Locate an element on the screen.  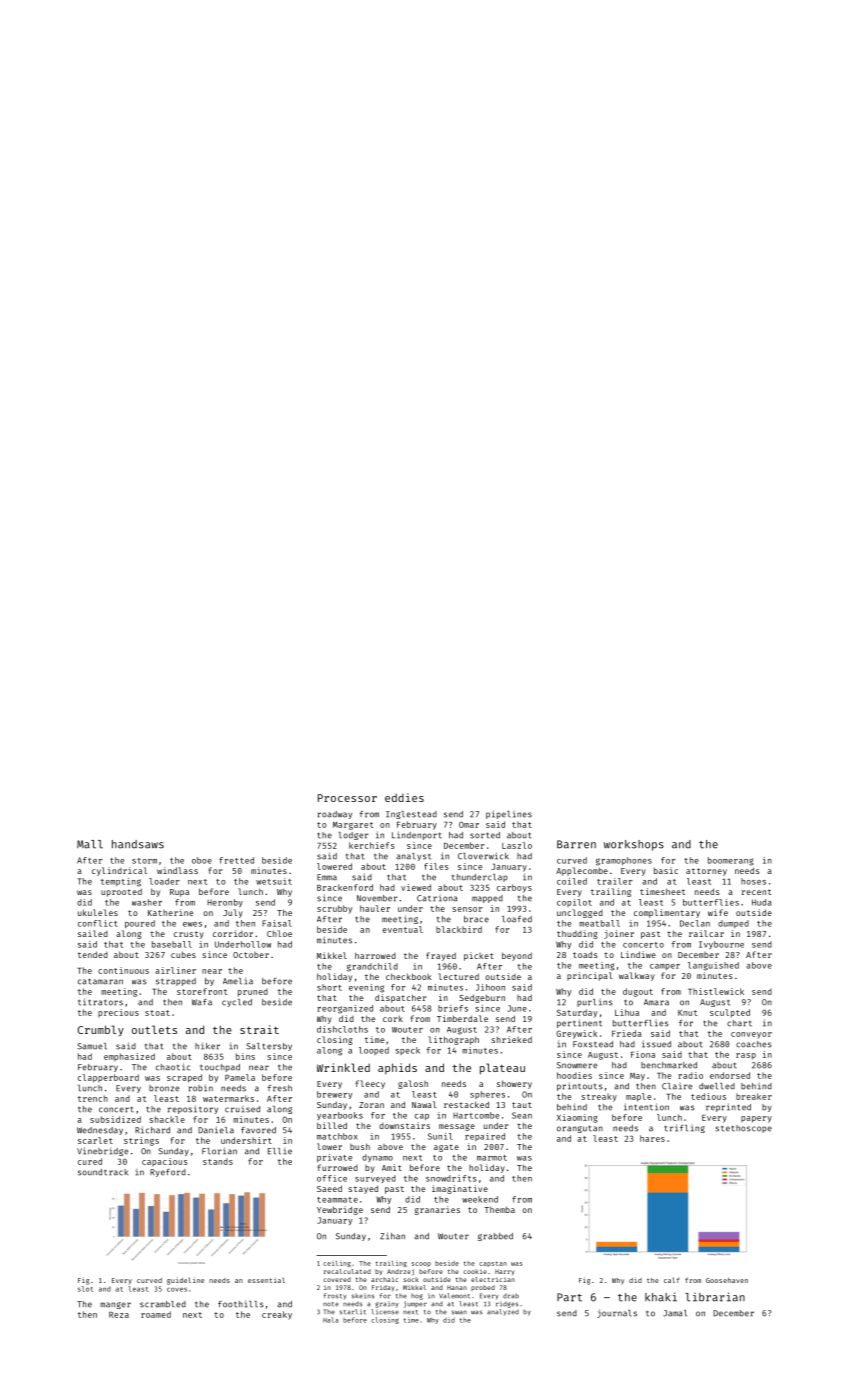
plateau is located at coordinates (502, 1069).
